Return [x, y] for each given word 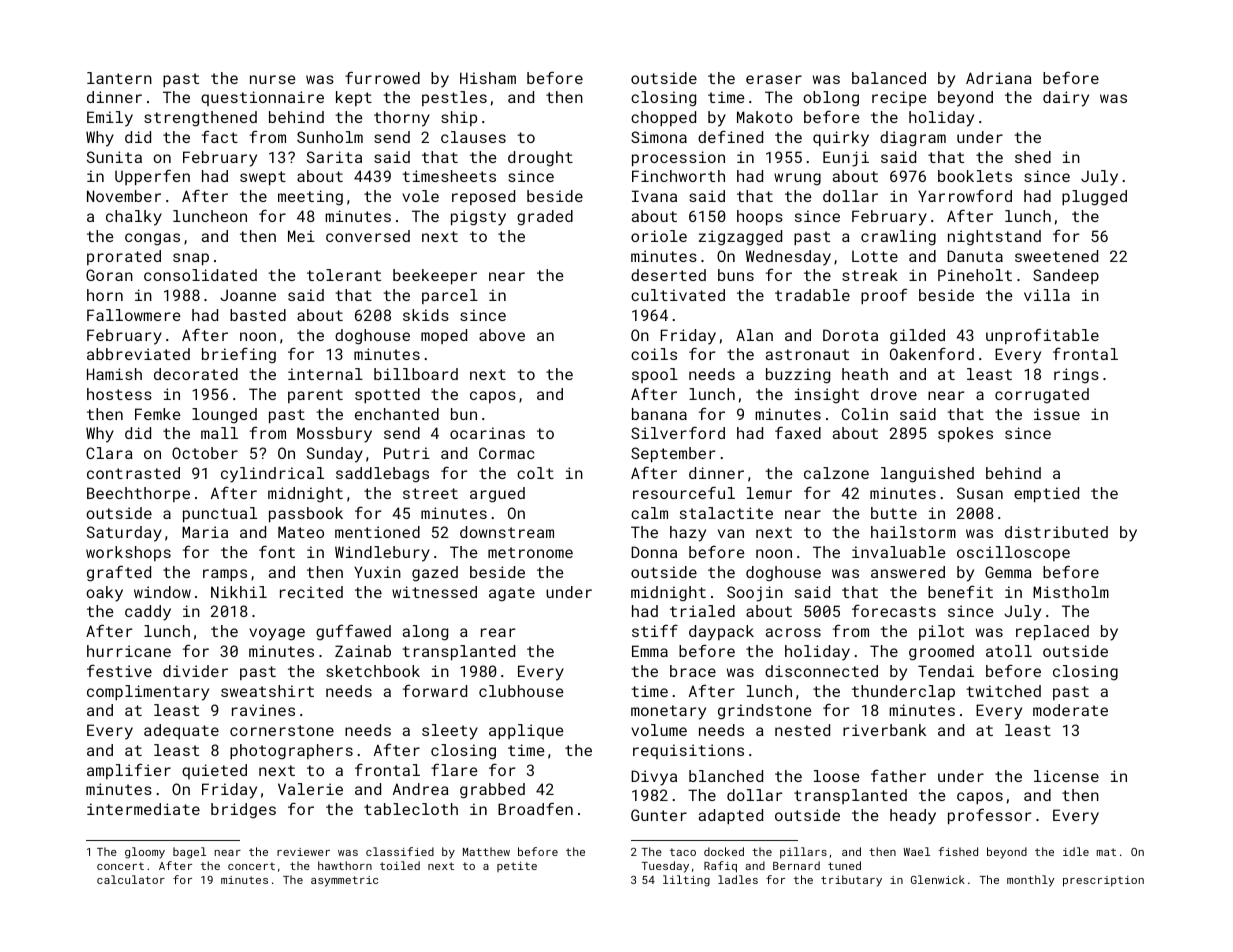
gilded [917, 337]
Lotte [875, 256]
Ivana [654, 196]
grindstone [765, 712]
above [502, 335]
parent [315, 396]
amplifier [129, 771]
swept [263, 178]
